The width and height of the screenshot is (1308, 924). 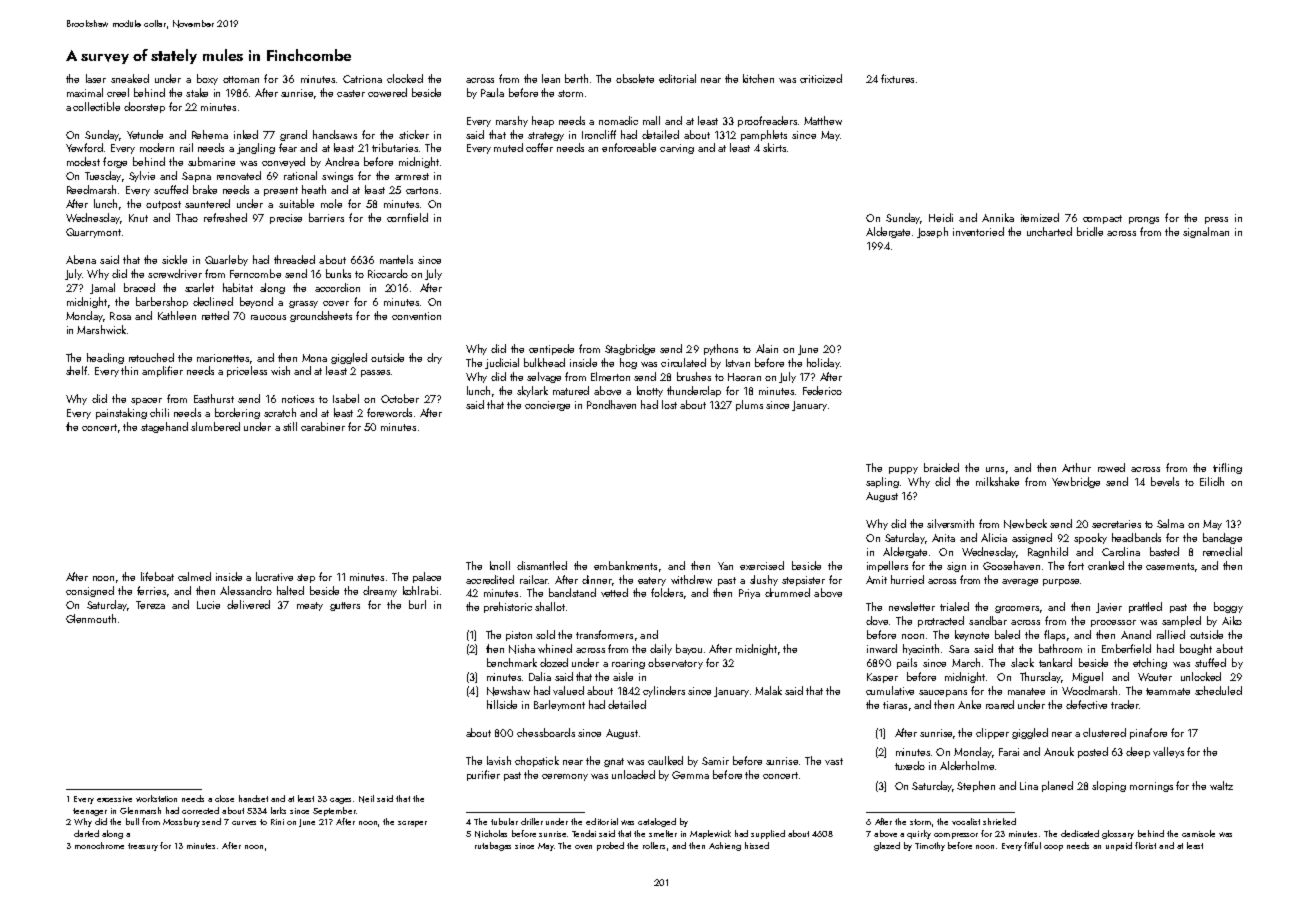 What do you see at coordinates (1017, 609) in the screenshot?
I see `groomers` at bounding box center [1017, 609].
